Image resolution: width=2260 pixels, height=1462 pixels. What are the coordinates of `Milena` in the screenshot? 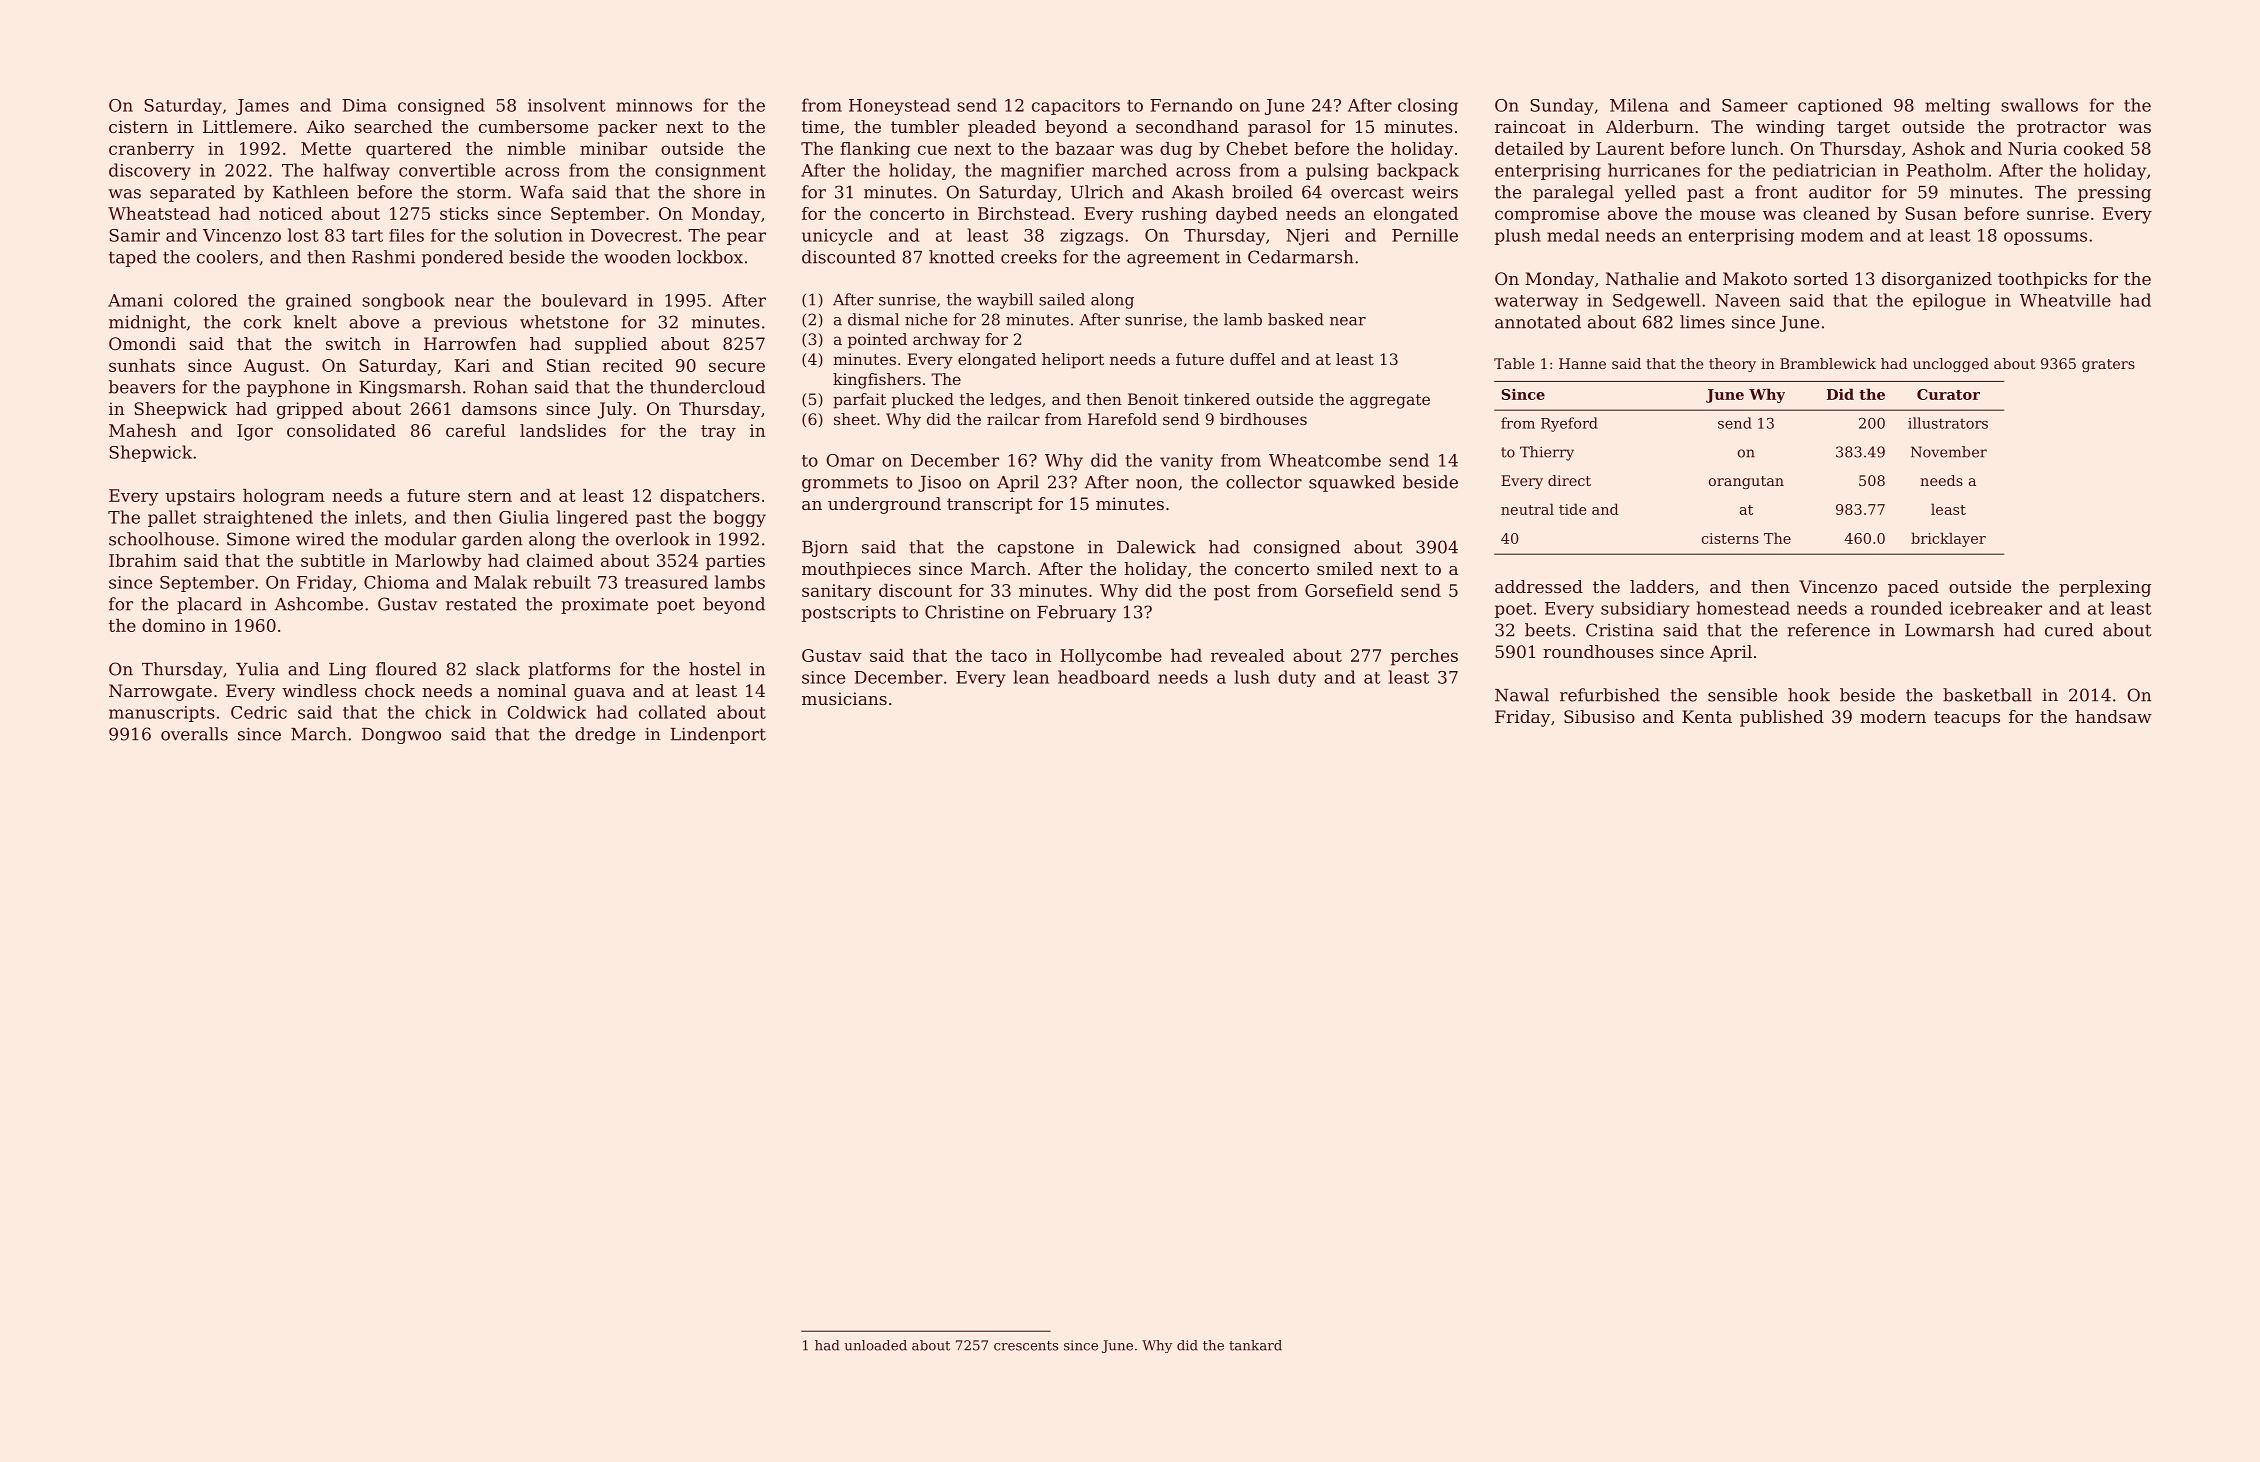 It's located at (1639, 105).
